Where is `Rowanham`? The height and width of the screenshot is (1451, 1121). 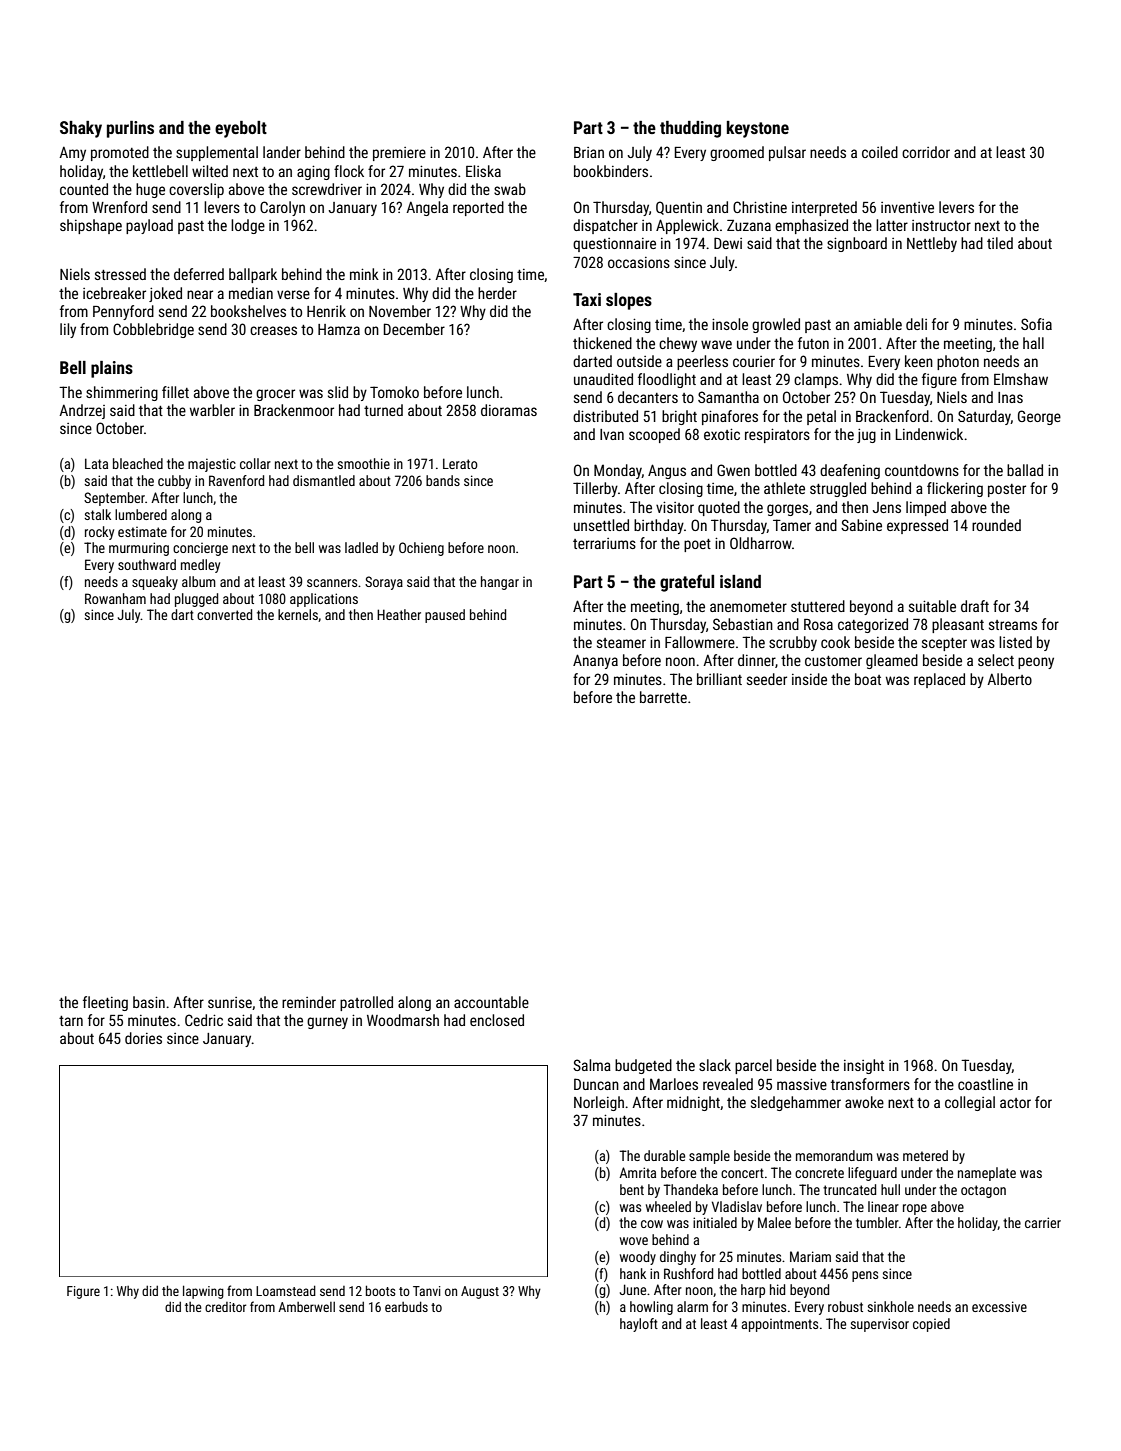
Rowanham is located at coordinates (115, 598).
